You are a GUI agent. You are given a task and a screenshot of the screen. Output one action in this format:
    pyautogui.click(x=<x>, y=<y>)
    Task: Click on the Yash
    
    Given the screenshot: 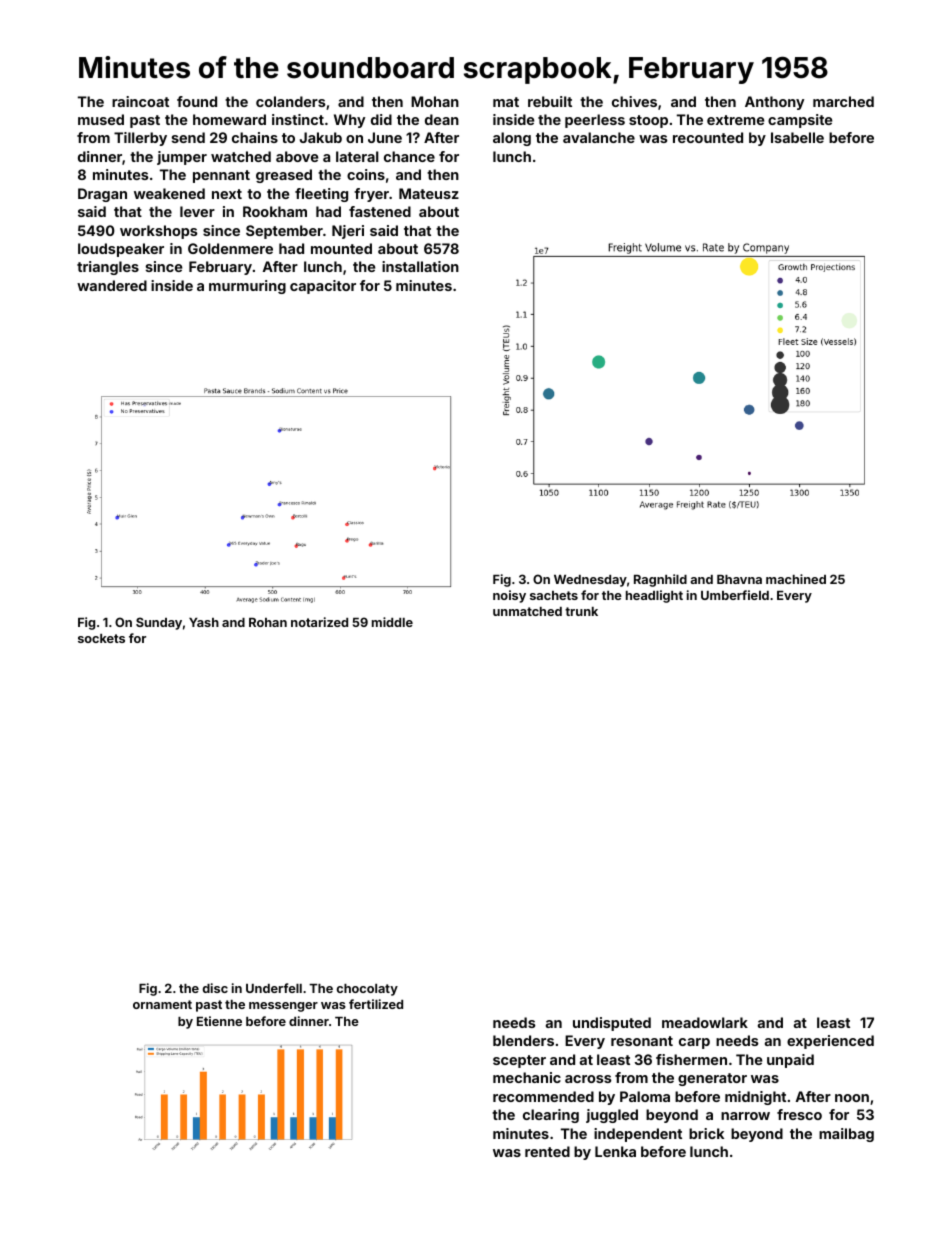 What is the action you would take?
    pyautogui.click(x=204, y=622)
